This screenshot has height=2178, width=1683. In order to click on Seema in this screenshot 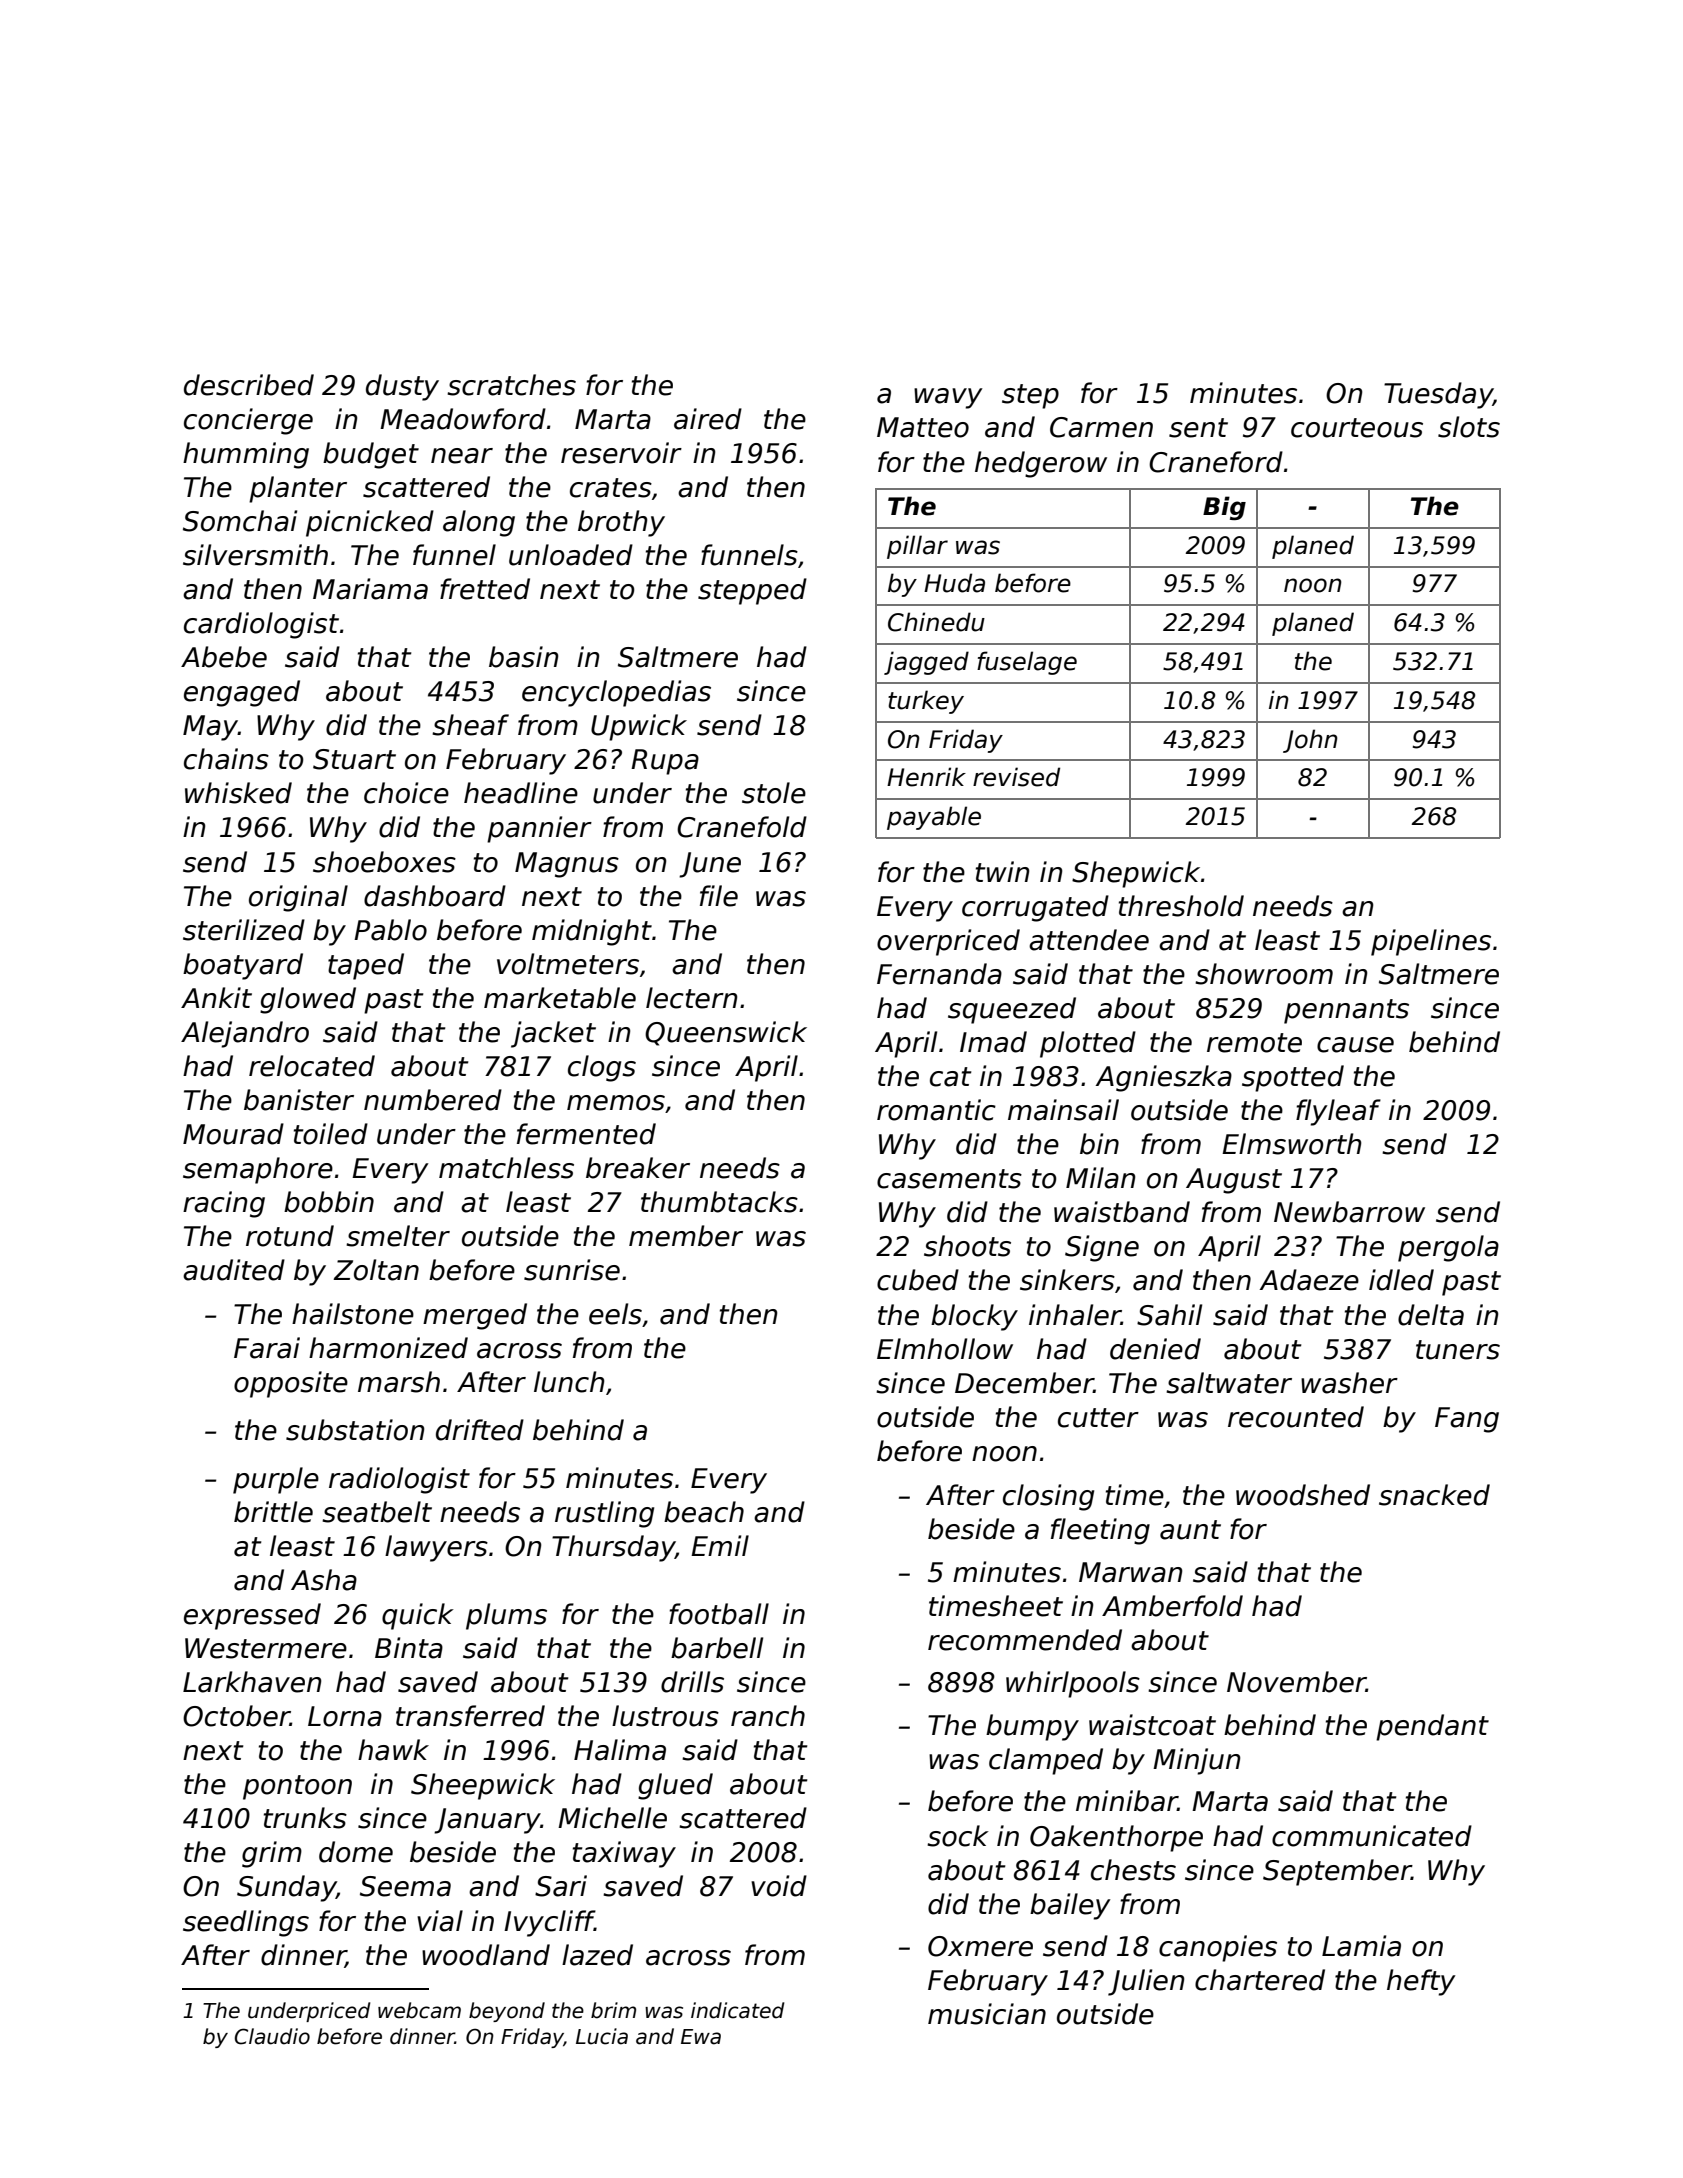, I will do `click(405, 1886)`.
